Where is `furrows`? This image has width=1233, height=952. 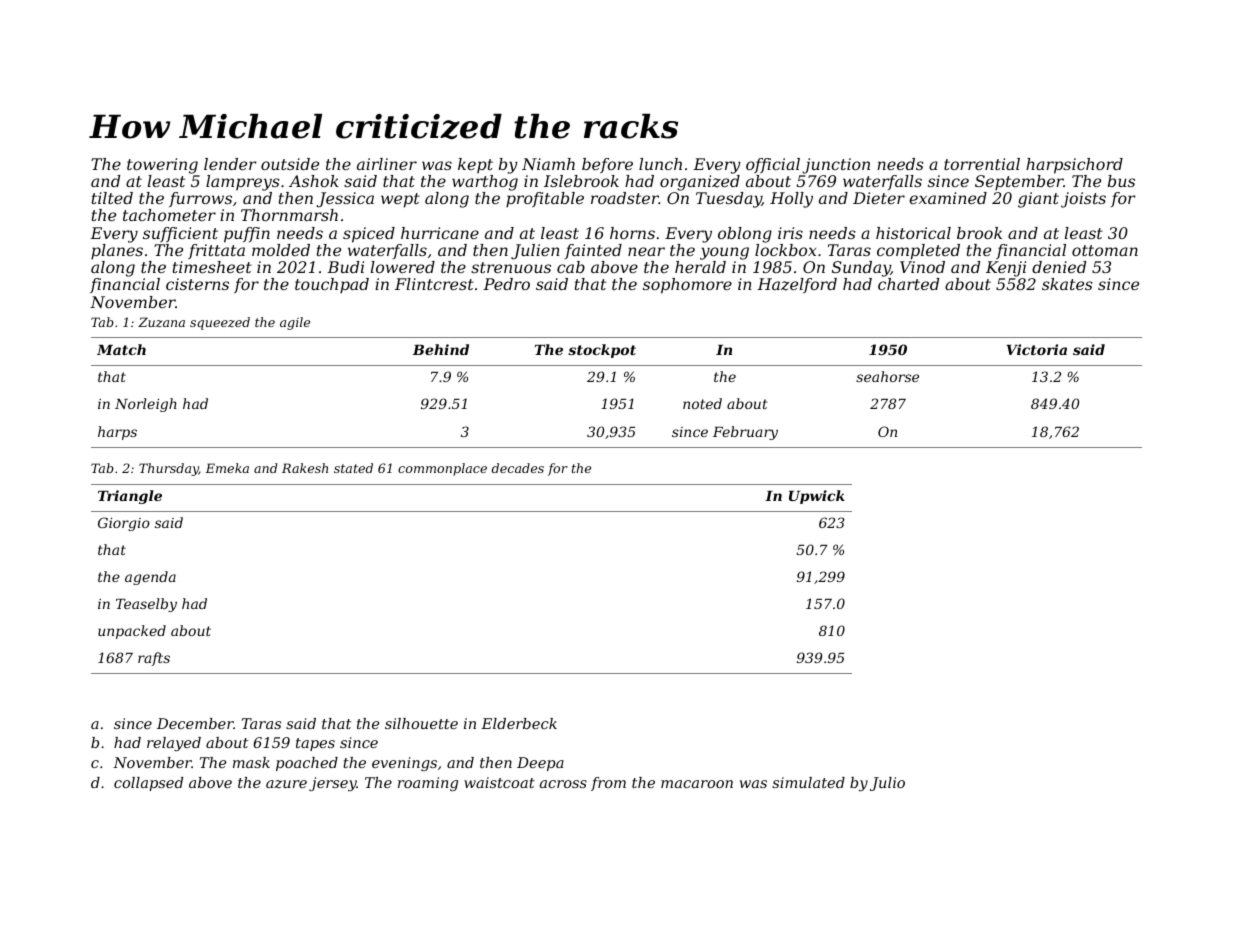 furrows is located at coordinates (200, 199).
